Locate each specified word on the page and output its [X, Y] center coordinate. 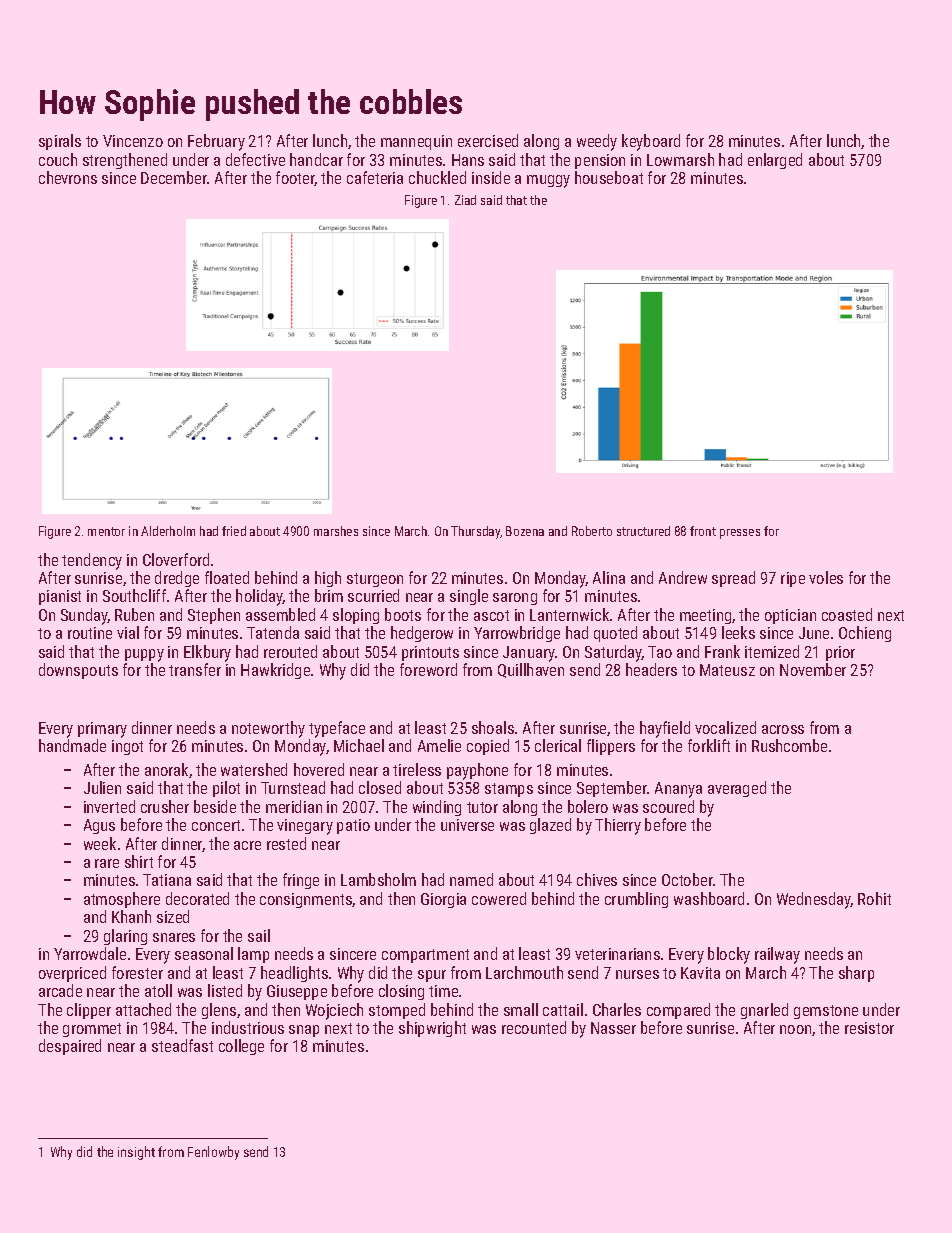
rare [107, 863]
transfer [195, 669]
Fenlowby [213, 1153]
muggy [548, 181]
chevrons [68, 177]
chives [597, 879]
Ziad [465, 200]
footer [295, 178]
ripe [793, 579]
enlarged [775, 161]
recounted [534, 1027]
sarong [515, 599]
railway [777, 955]
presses [740, 534]
